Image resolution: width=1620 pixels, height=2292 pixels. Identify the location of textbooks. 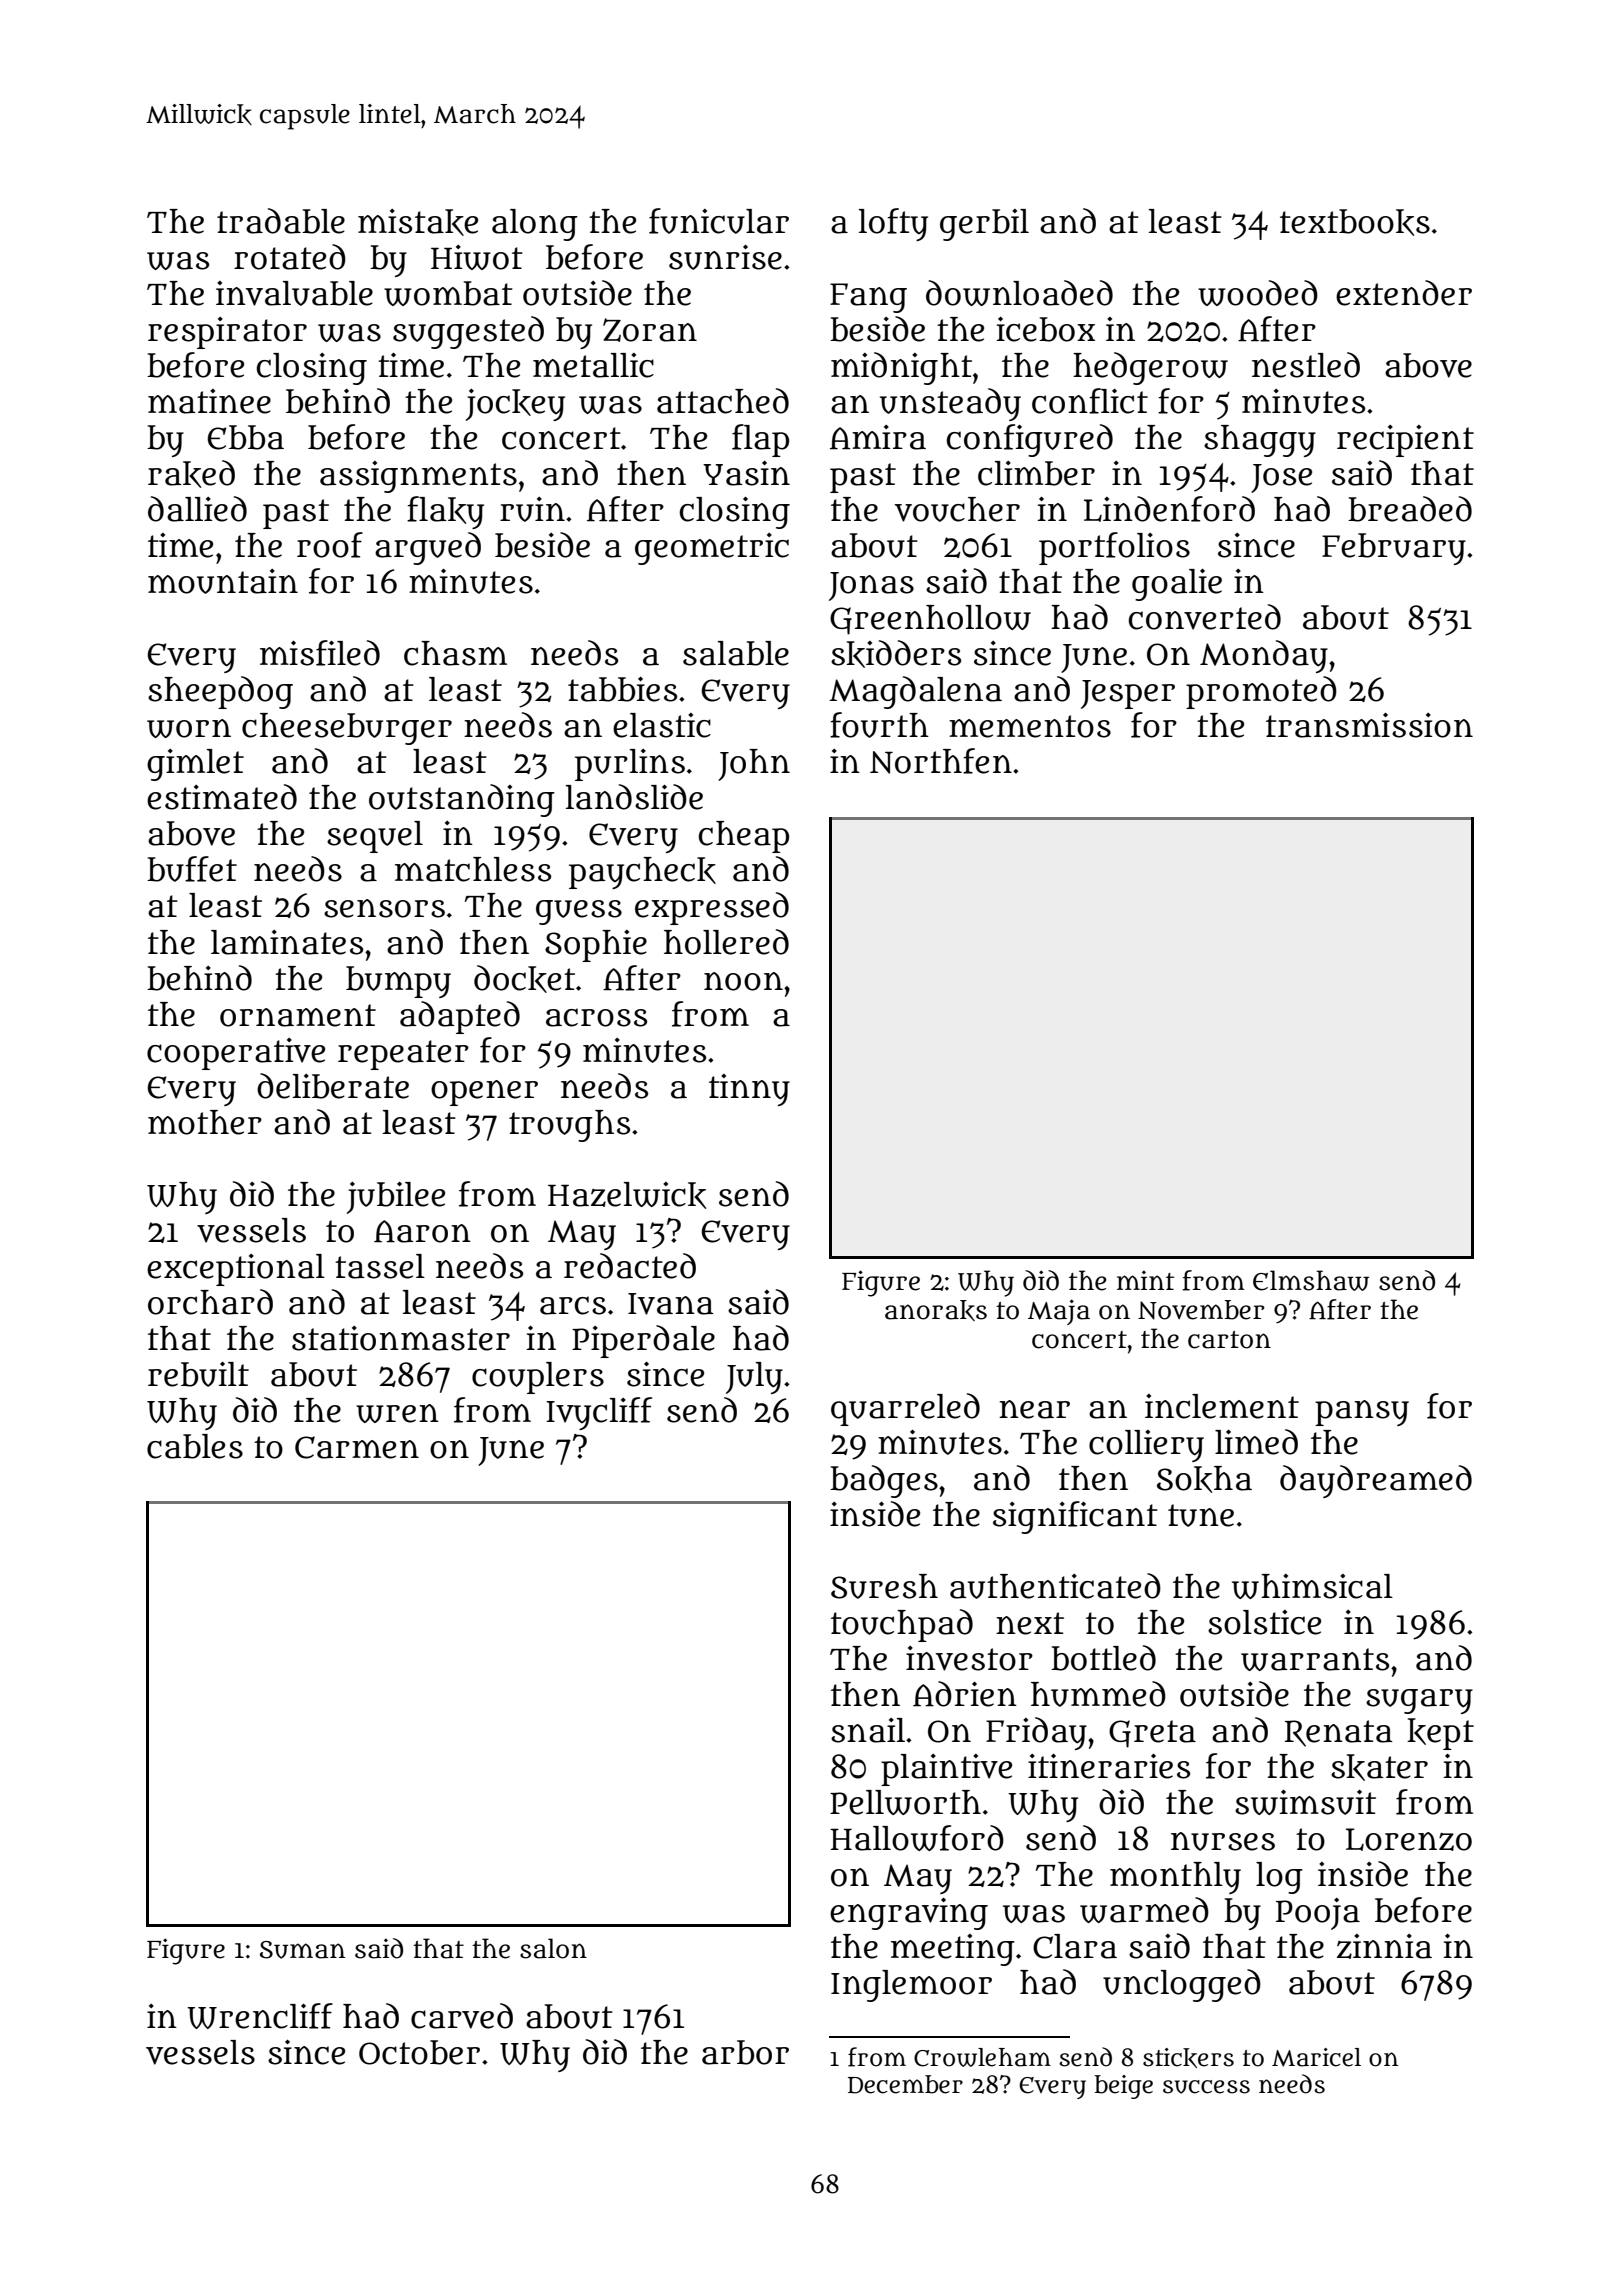
(1355, 222).
